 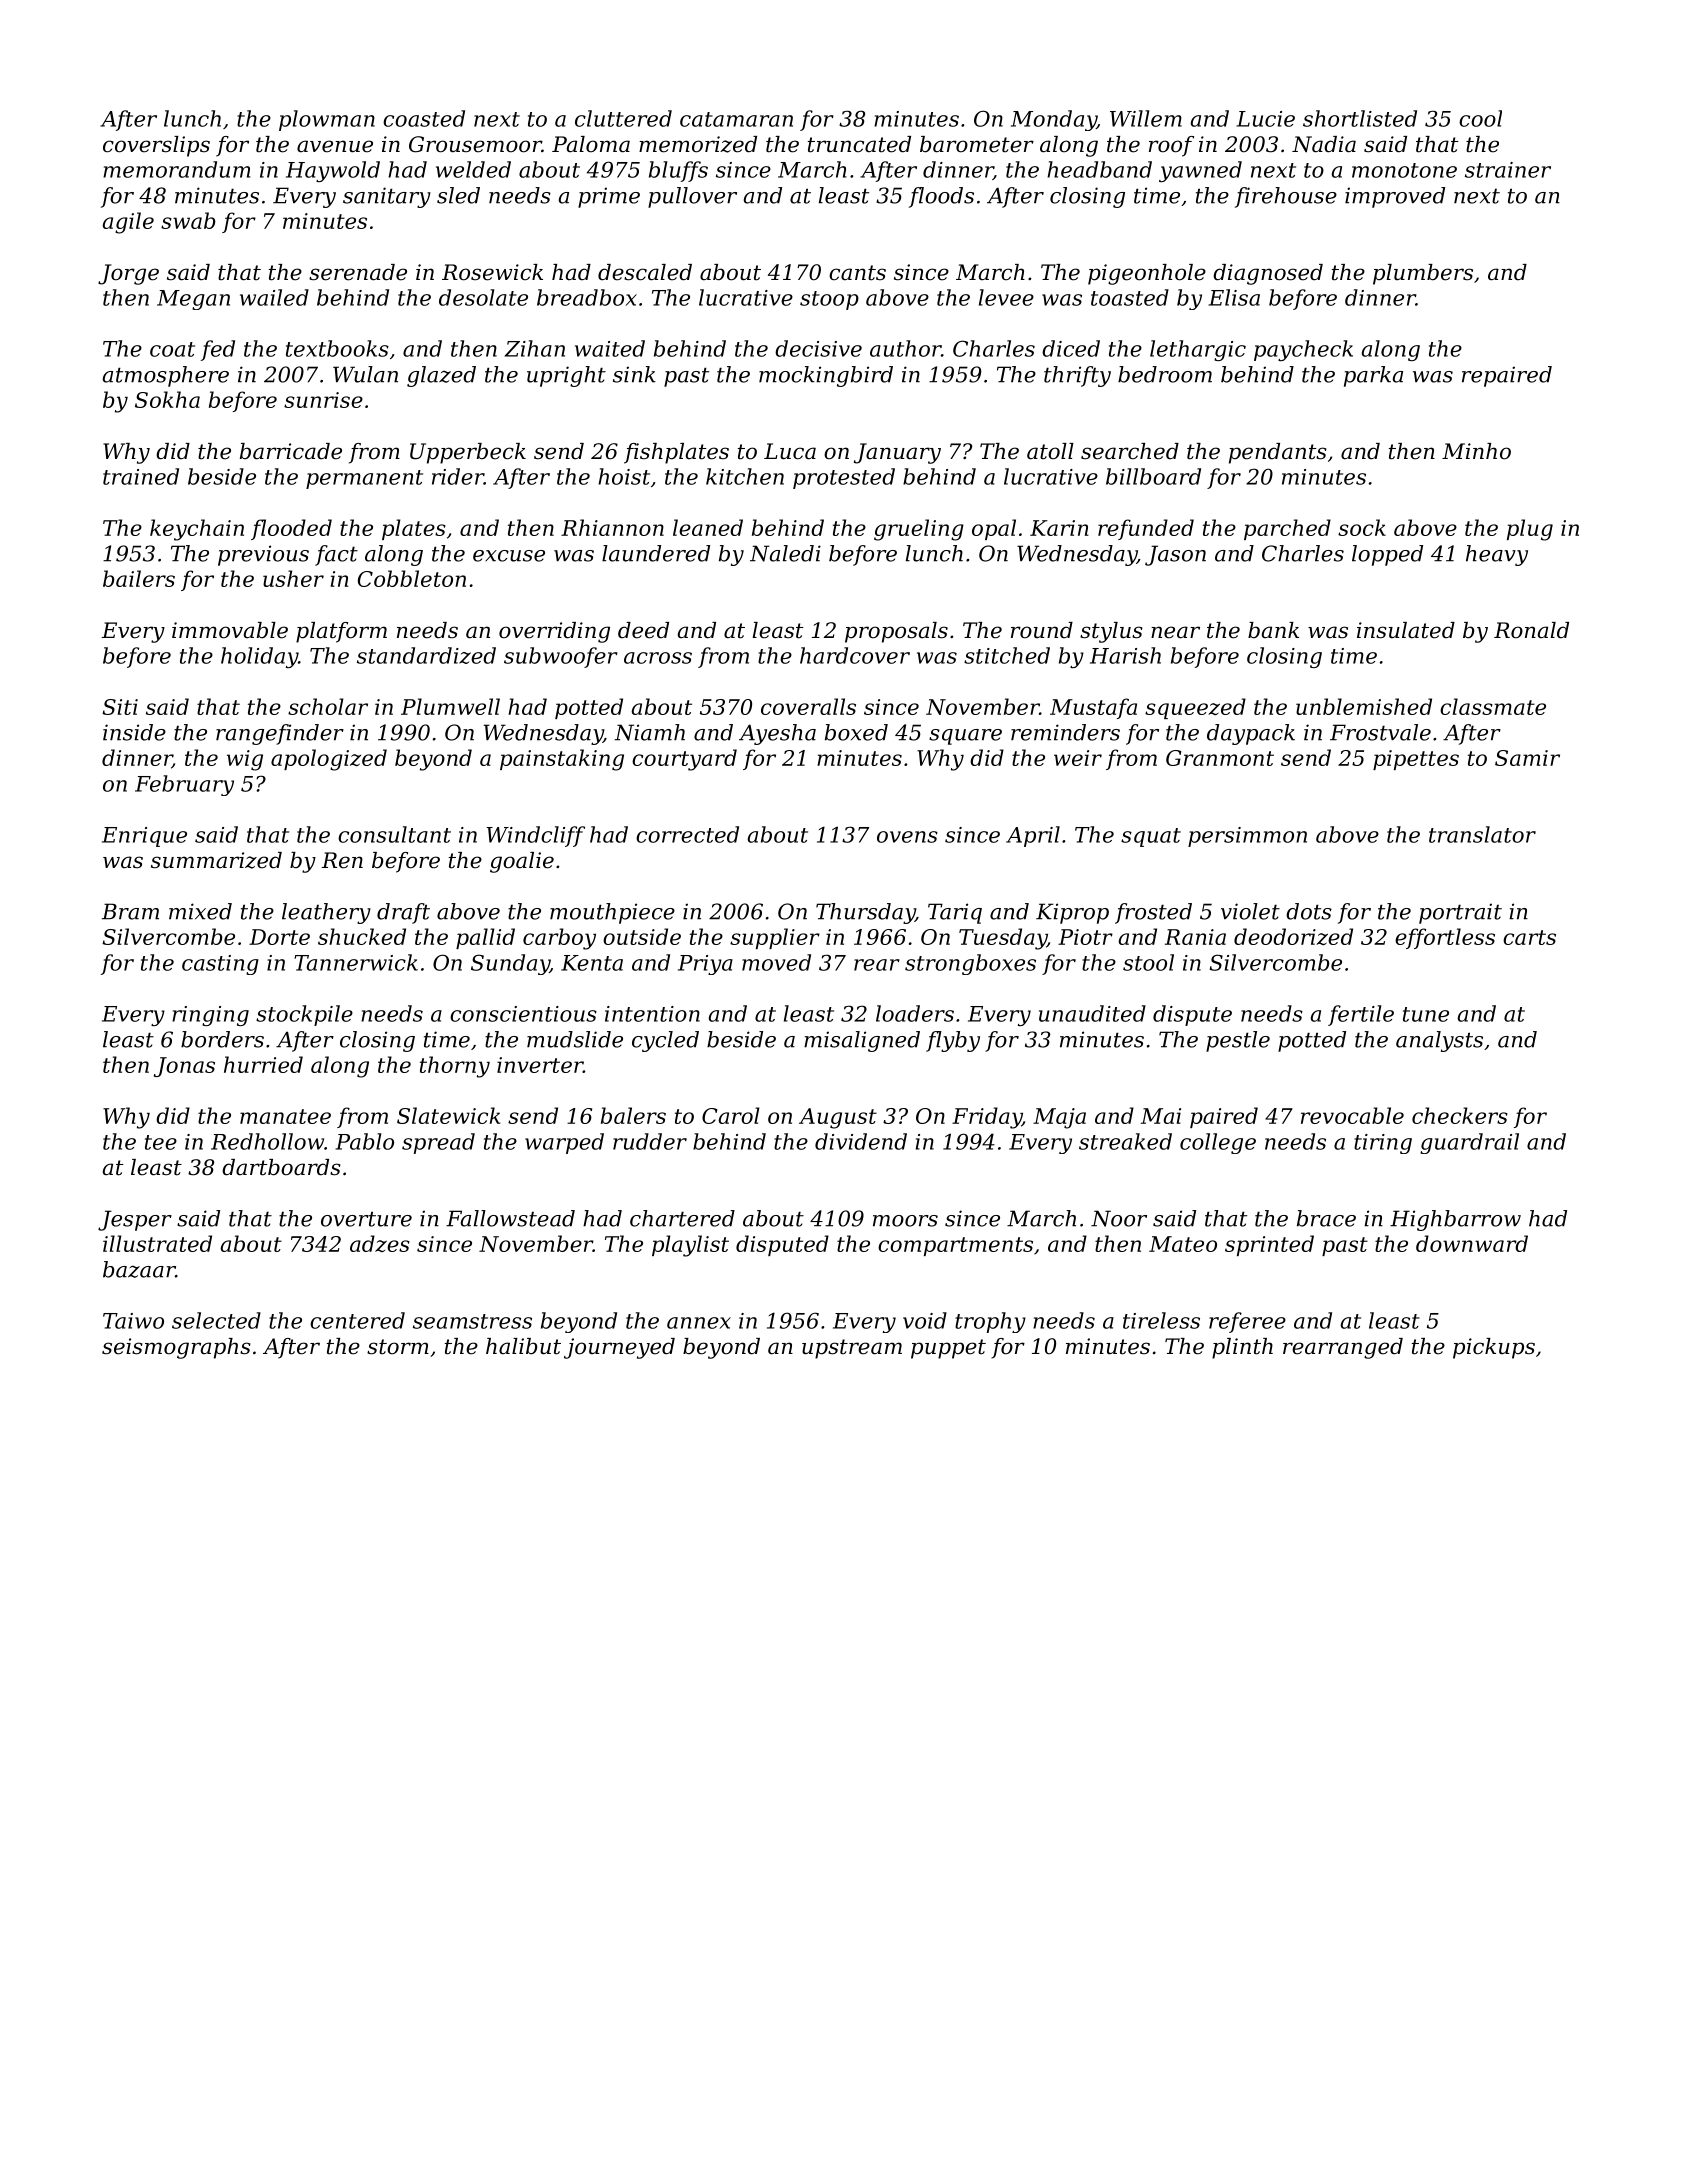 I want to click on insulated, so click(x=1406, y=630).
